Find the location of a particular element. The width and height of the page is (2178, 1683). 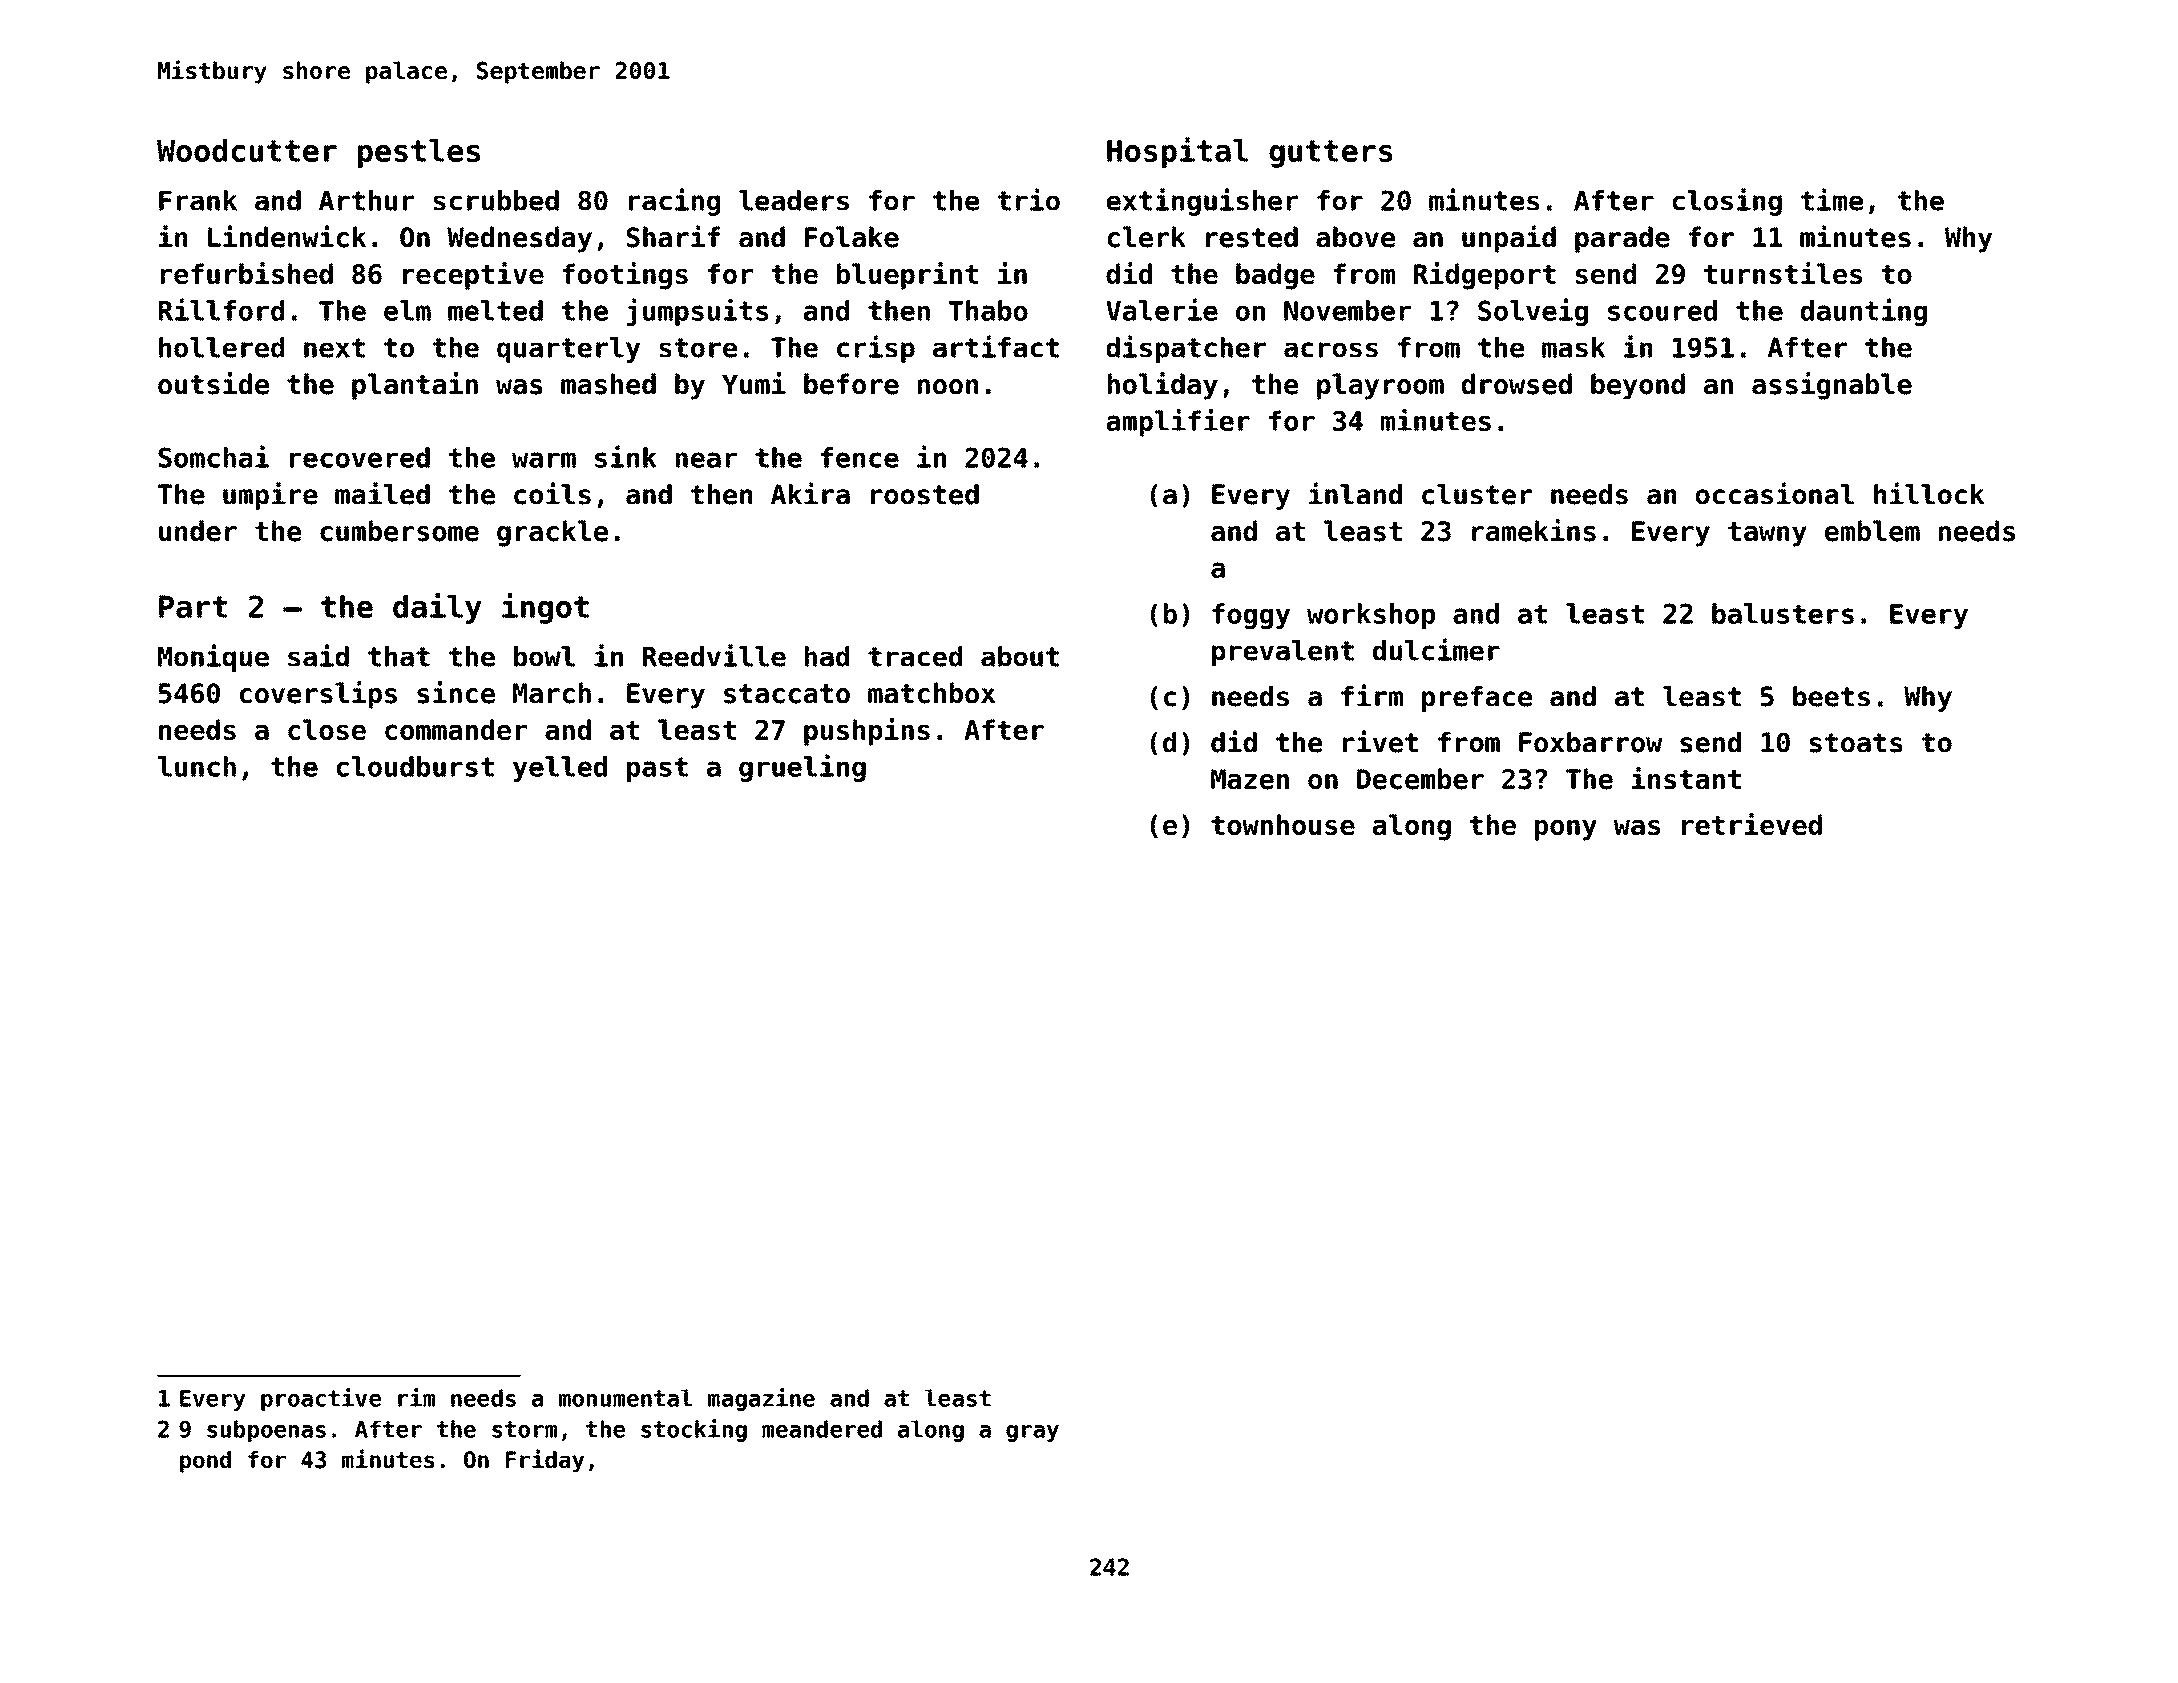

umpire is located at coordinates (270, 496).
